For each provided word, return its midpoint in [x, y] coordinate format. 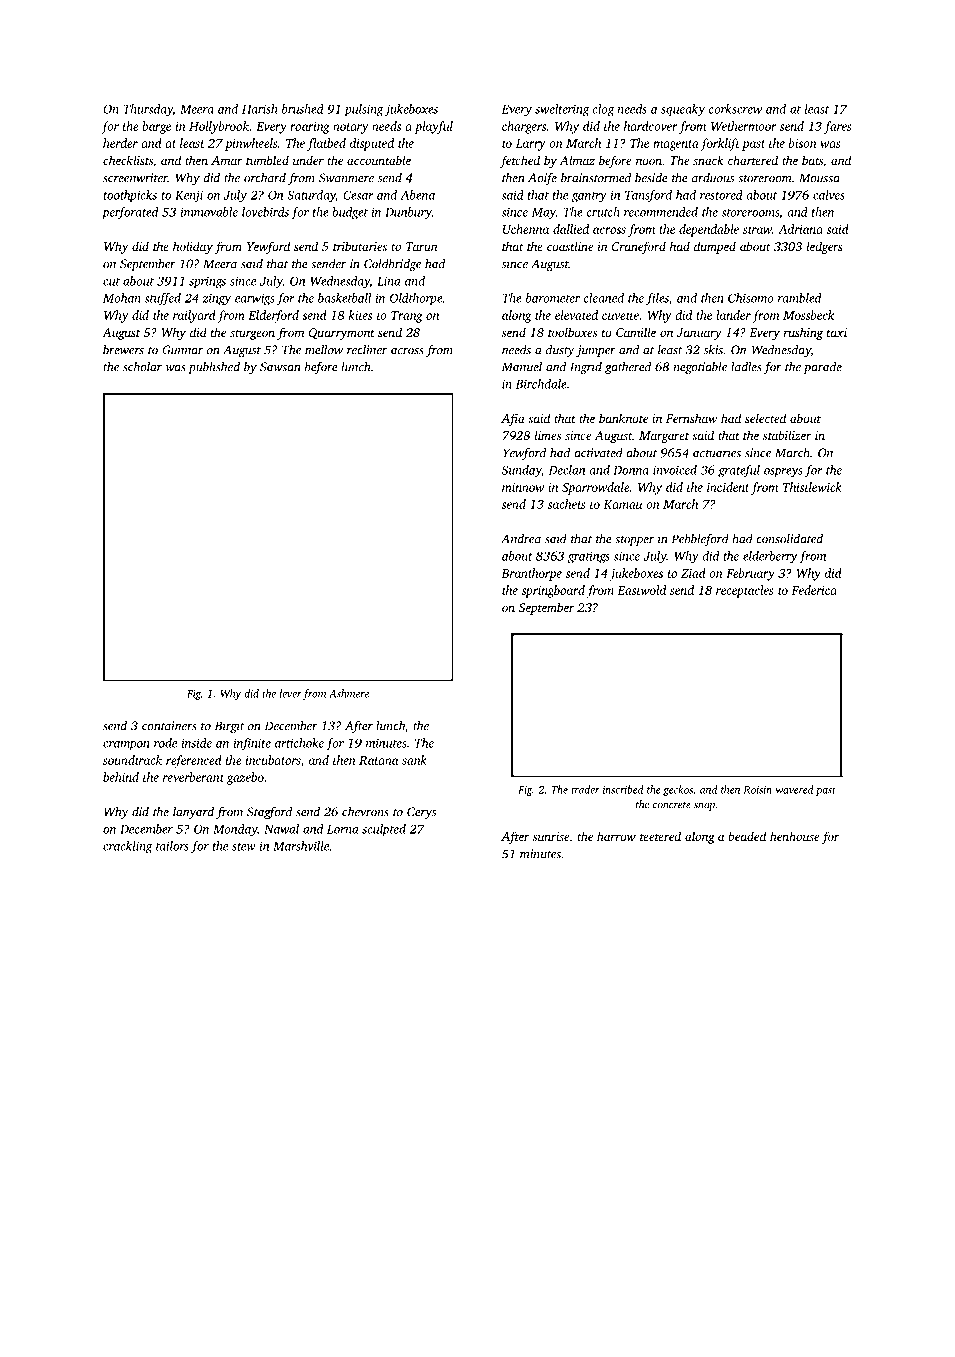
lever [290, 693]
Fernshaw [692, 418]
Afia [513, 419]
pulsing [364, 110]
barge [156, 127]
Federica [814, 590]
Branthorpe [531, 574]
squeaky [683, 110]
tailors [172, 846]
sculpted [384, 830]
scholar [142, 367]
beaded [747, 836]
